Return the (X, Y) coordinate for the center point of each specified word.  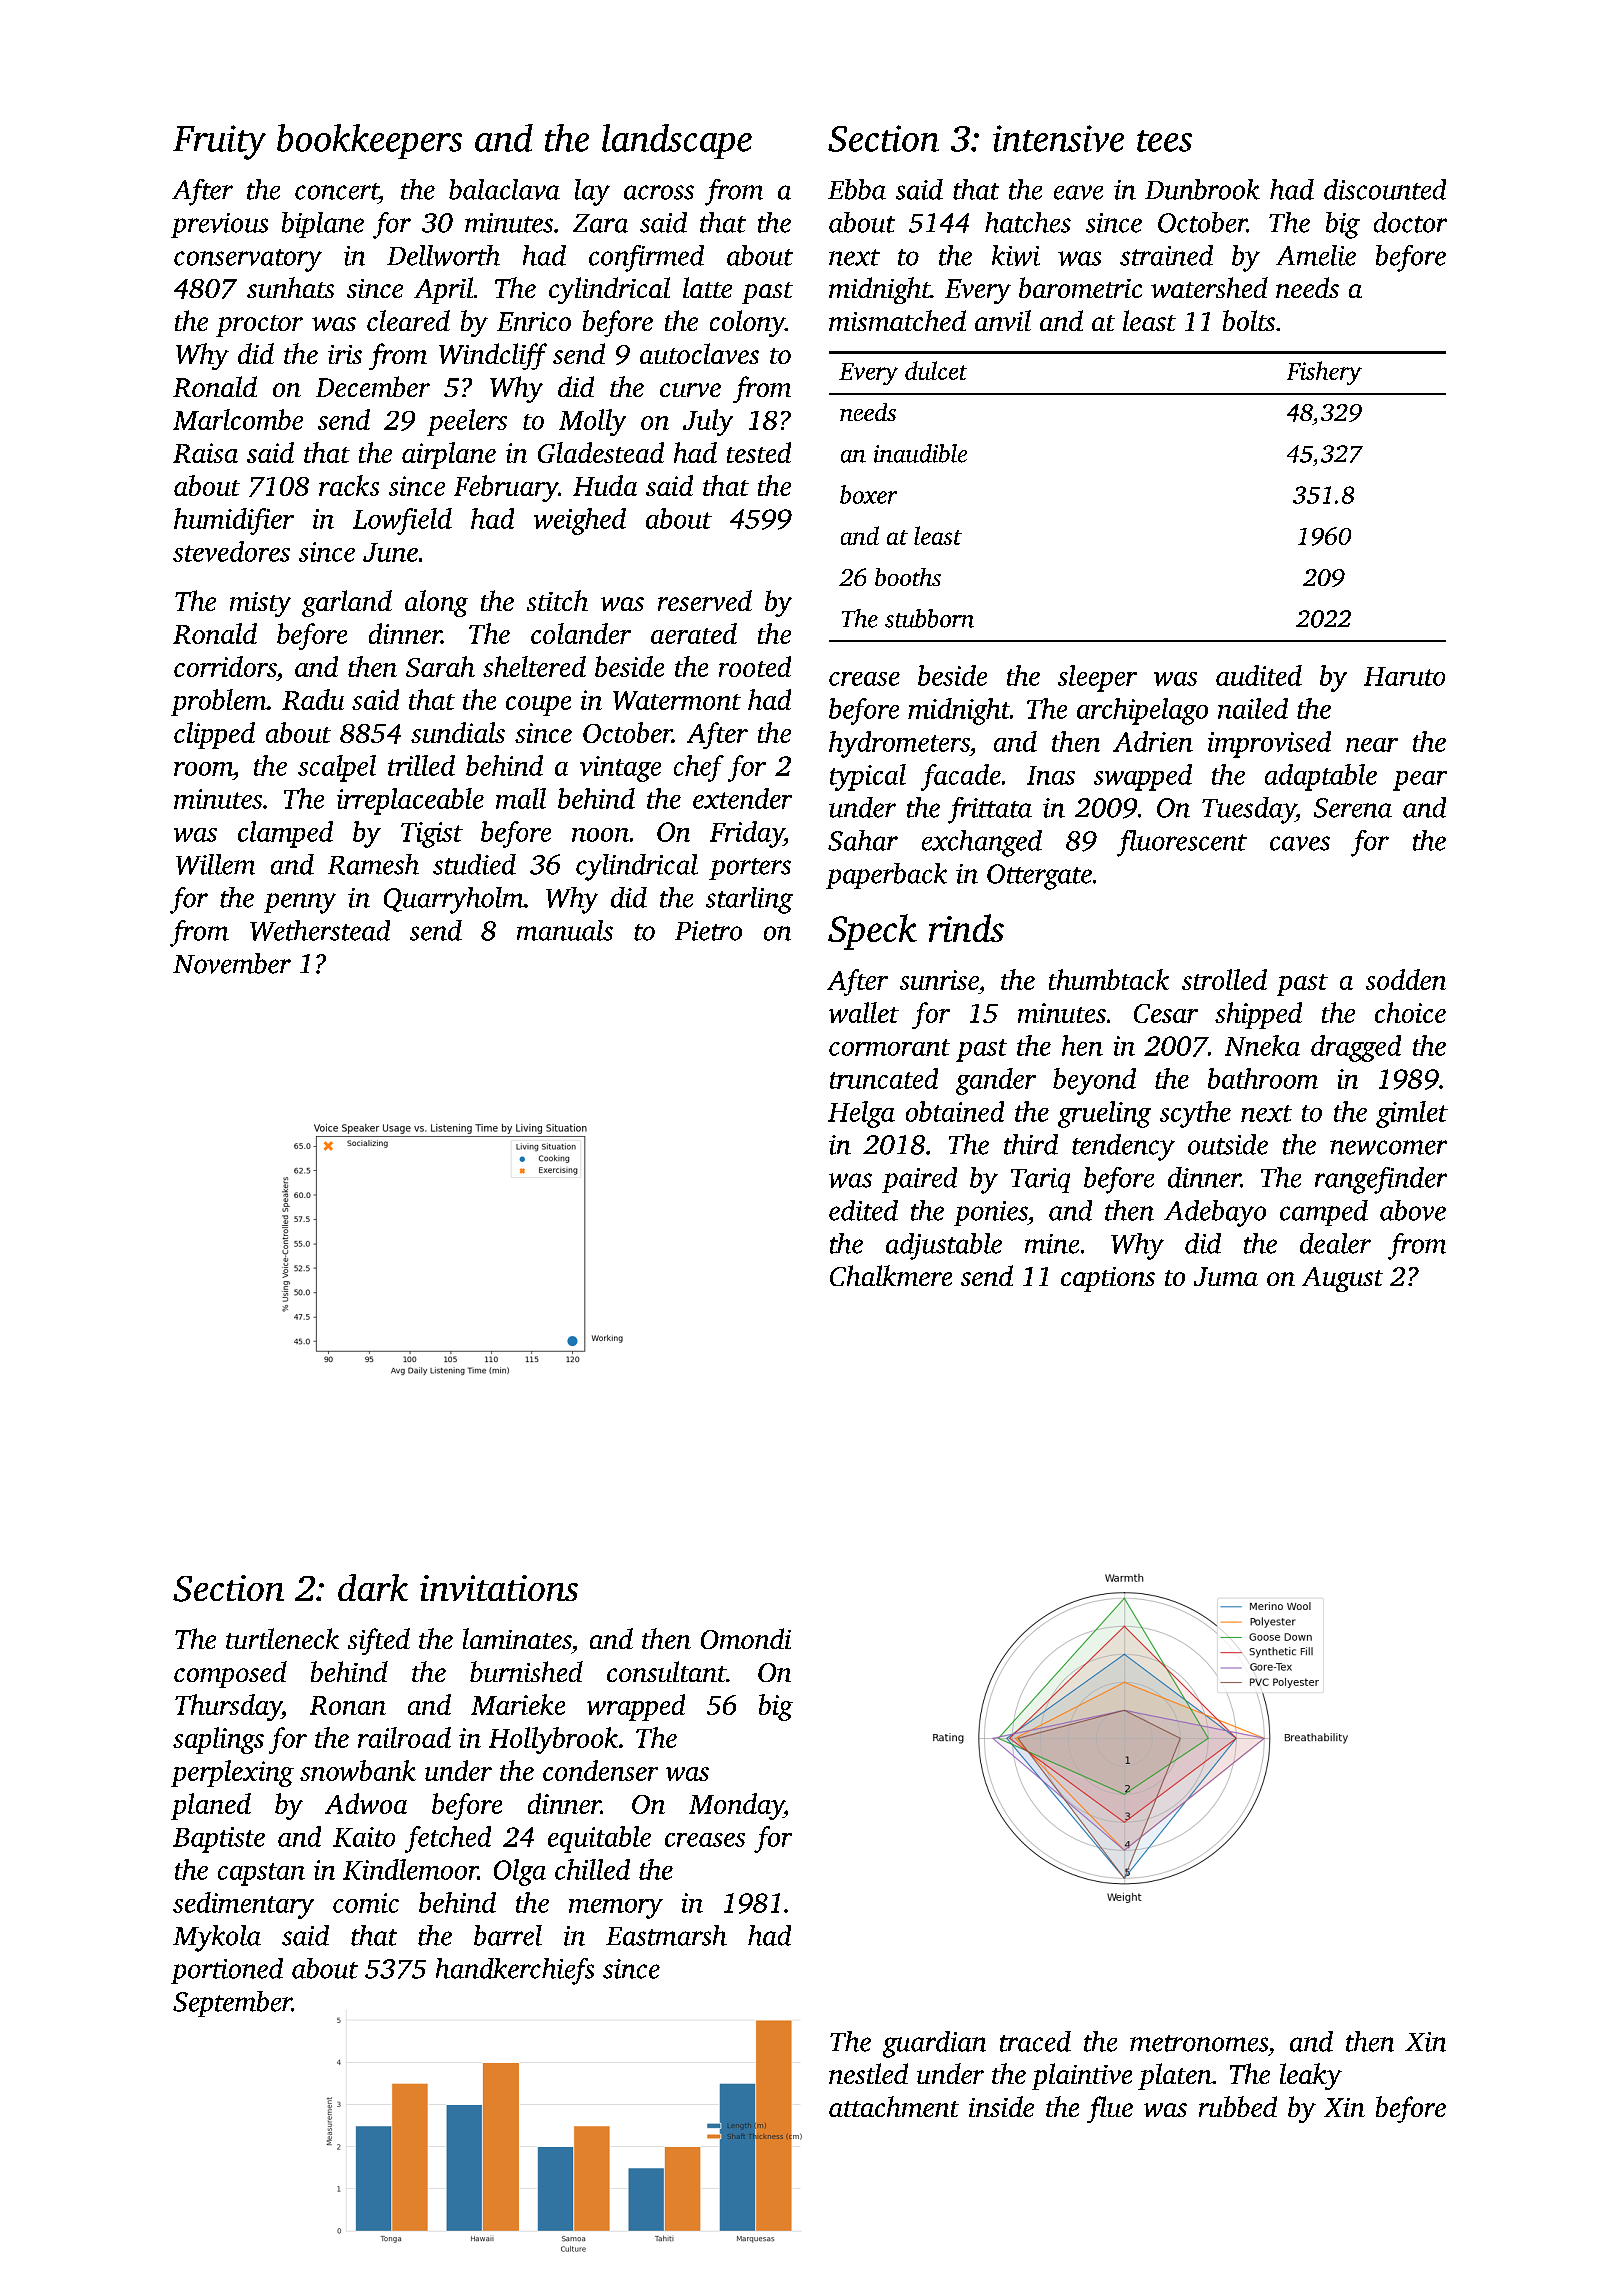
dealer (1335, 1243)
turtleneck (282, 1638)
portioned (227, 1971)
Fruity (219, 142)
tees (1164, 141)
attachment (894, 2106)
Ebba (857, 189)
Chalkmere (891, 1275)
